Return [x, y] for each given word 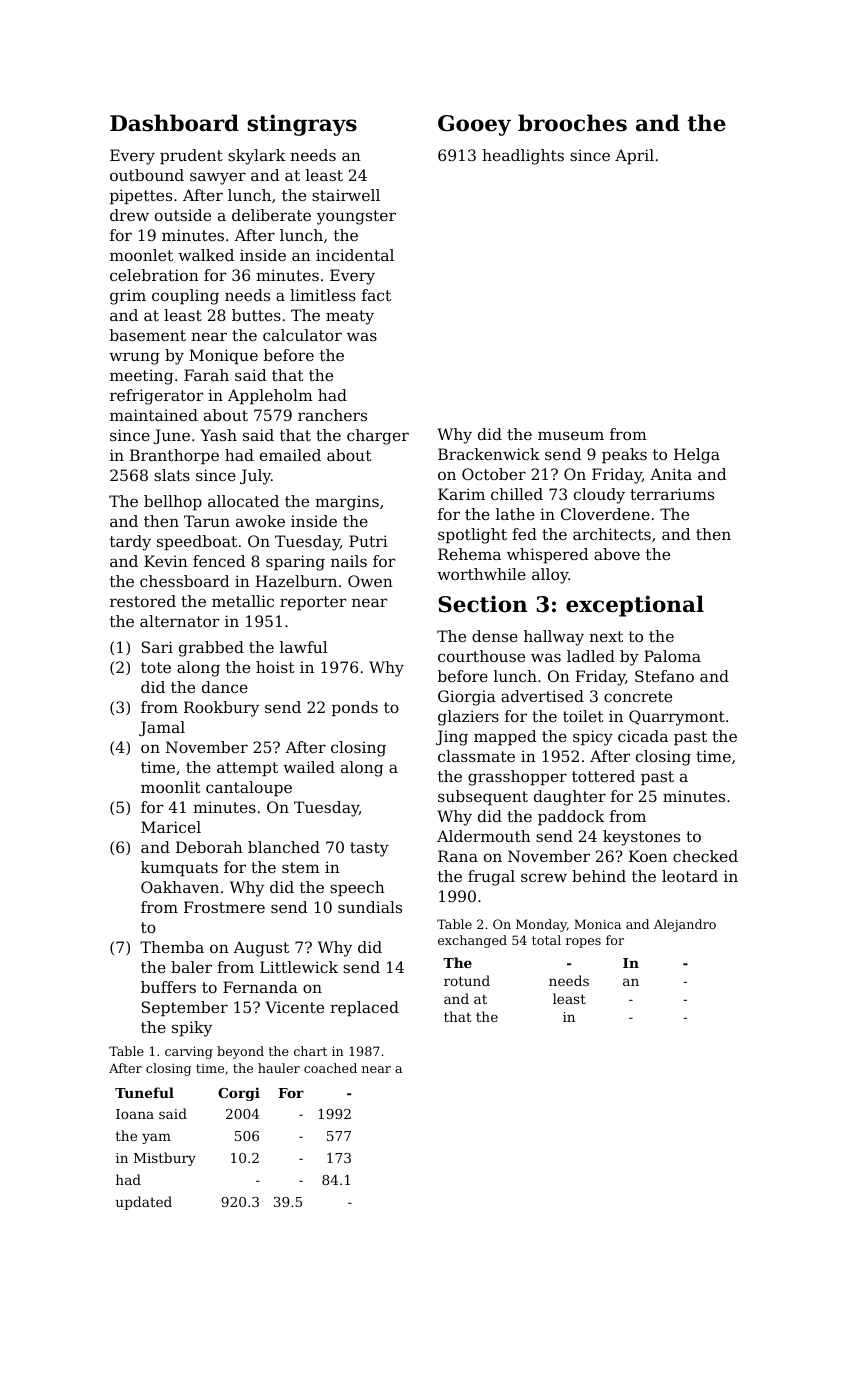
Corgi [239, 1094]
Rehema [469, 554]
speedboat [197, 543]
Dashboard [174, 123]
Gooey [474, 125]
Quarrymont [677, 718]
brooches [572, 123]
